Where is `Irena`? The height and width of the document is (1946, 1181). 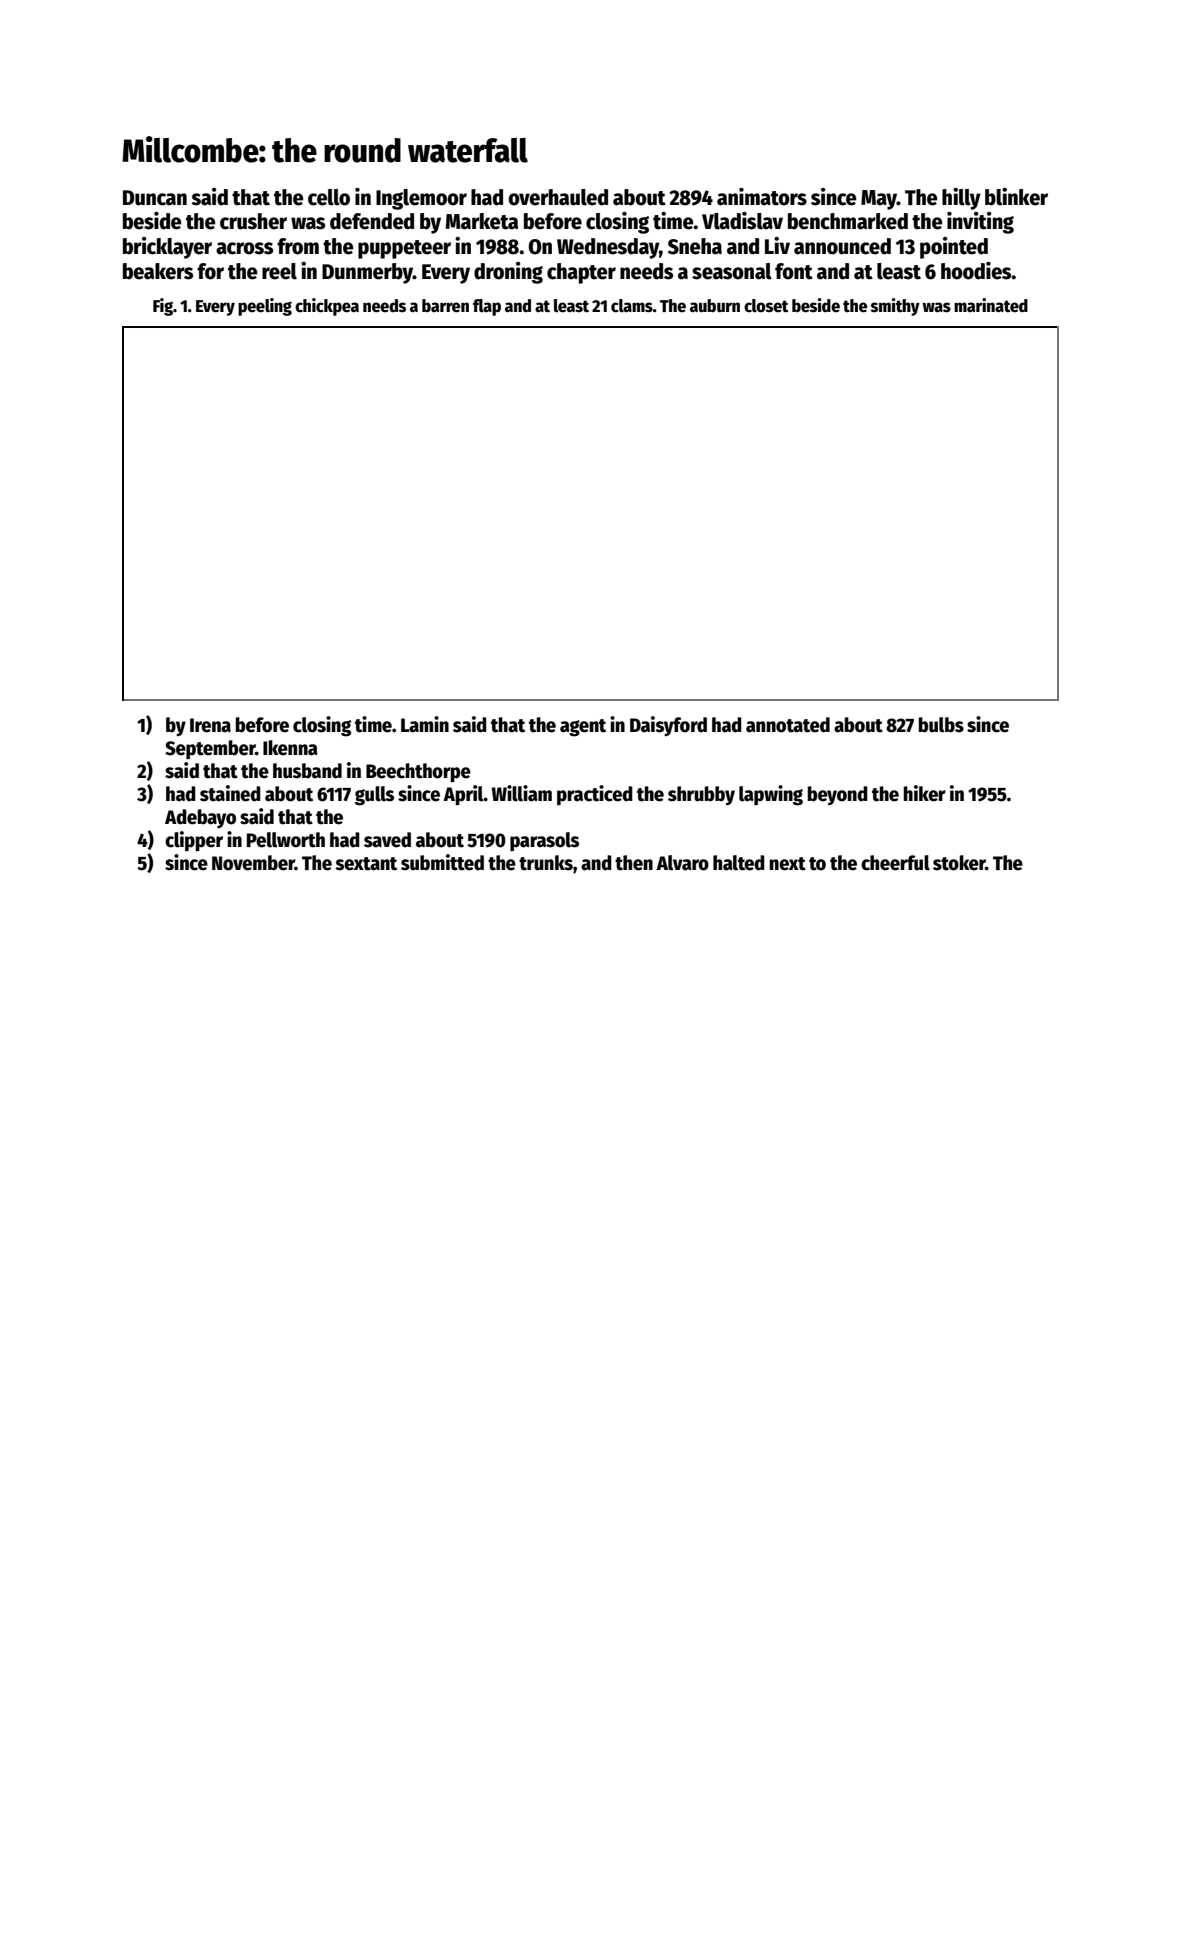 Irena is located at coordinates (210, 725).
